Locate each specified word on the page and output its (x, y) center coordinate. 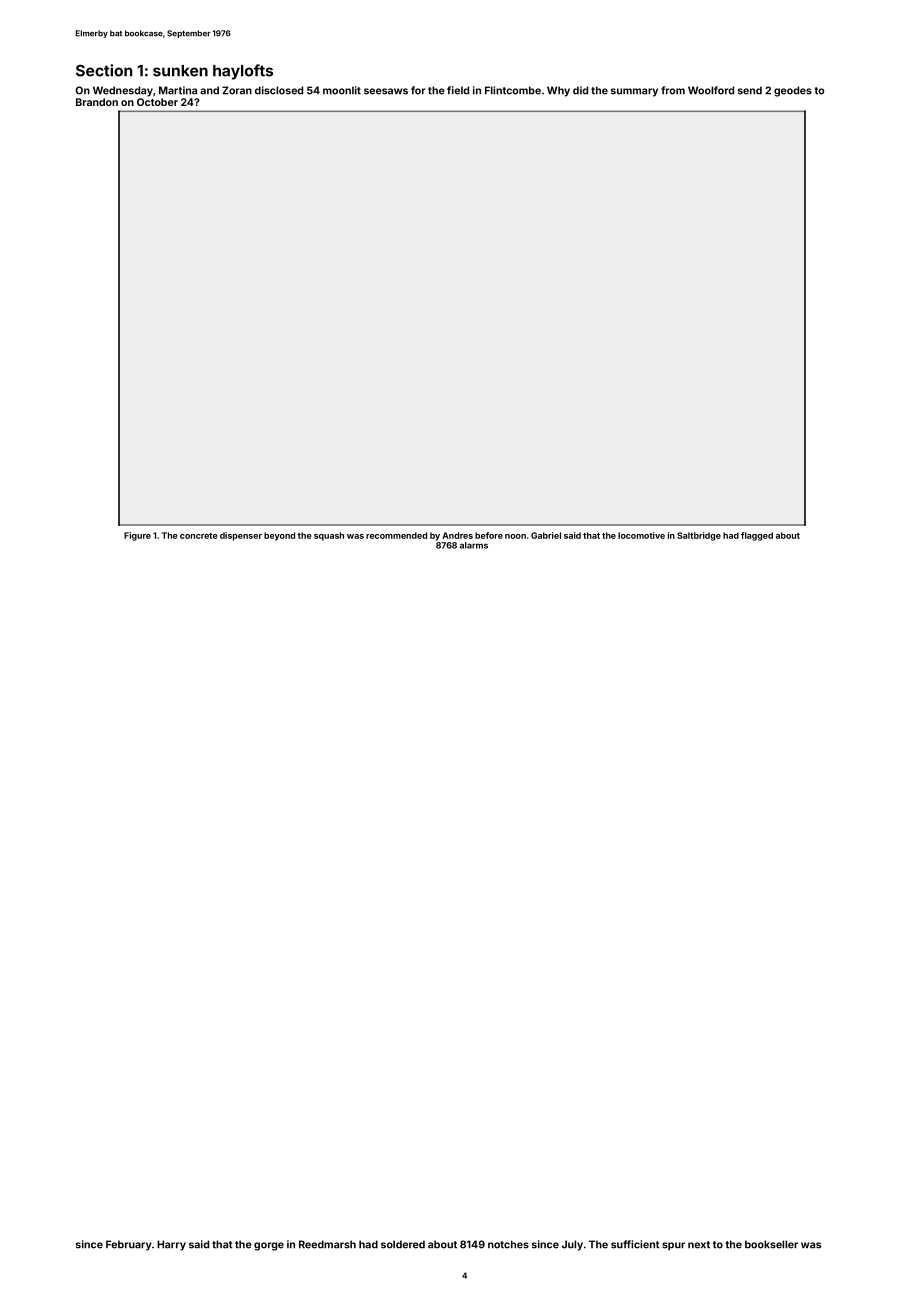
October (157, 102)
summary (634, 92)
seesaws (386, 91)
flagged (757, 536)
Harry (171, 1245)
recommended (396, 535)
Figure (137, 536)
